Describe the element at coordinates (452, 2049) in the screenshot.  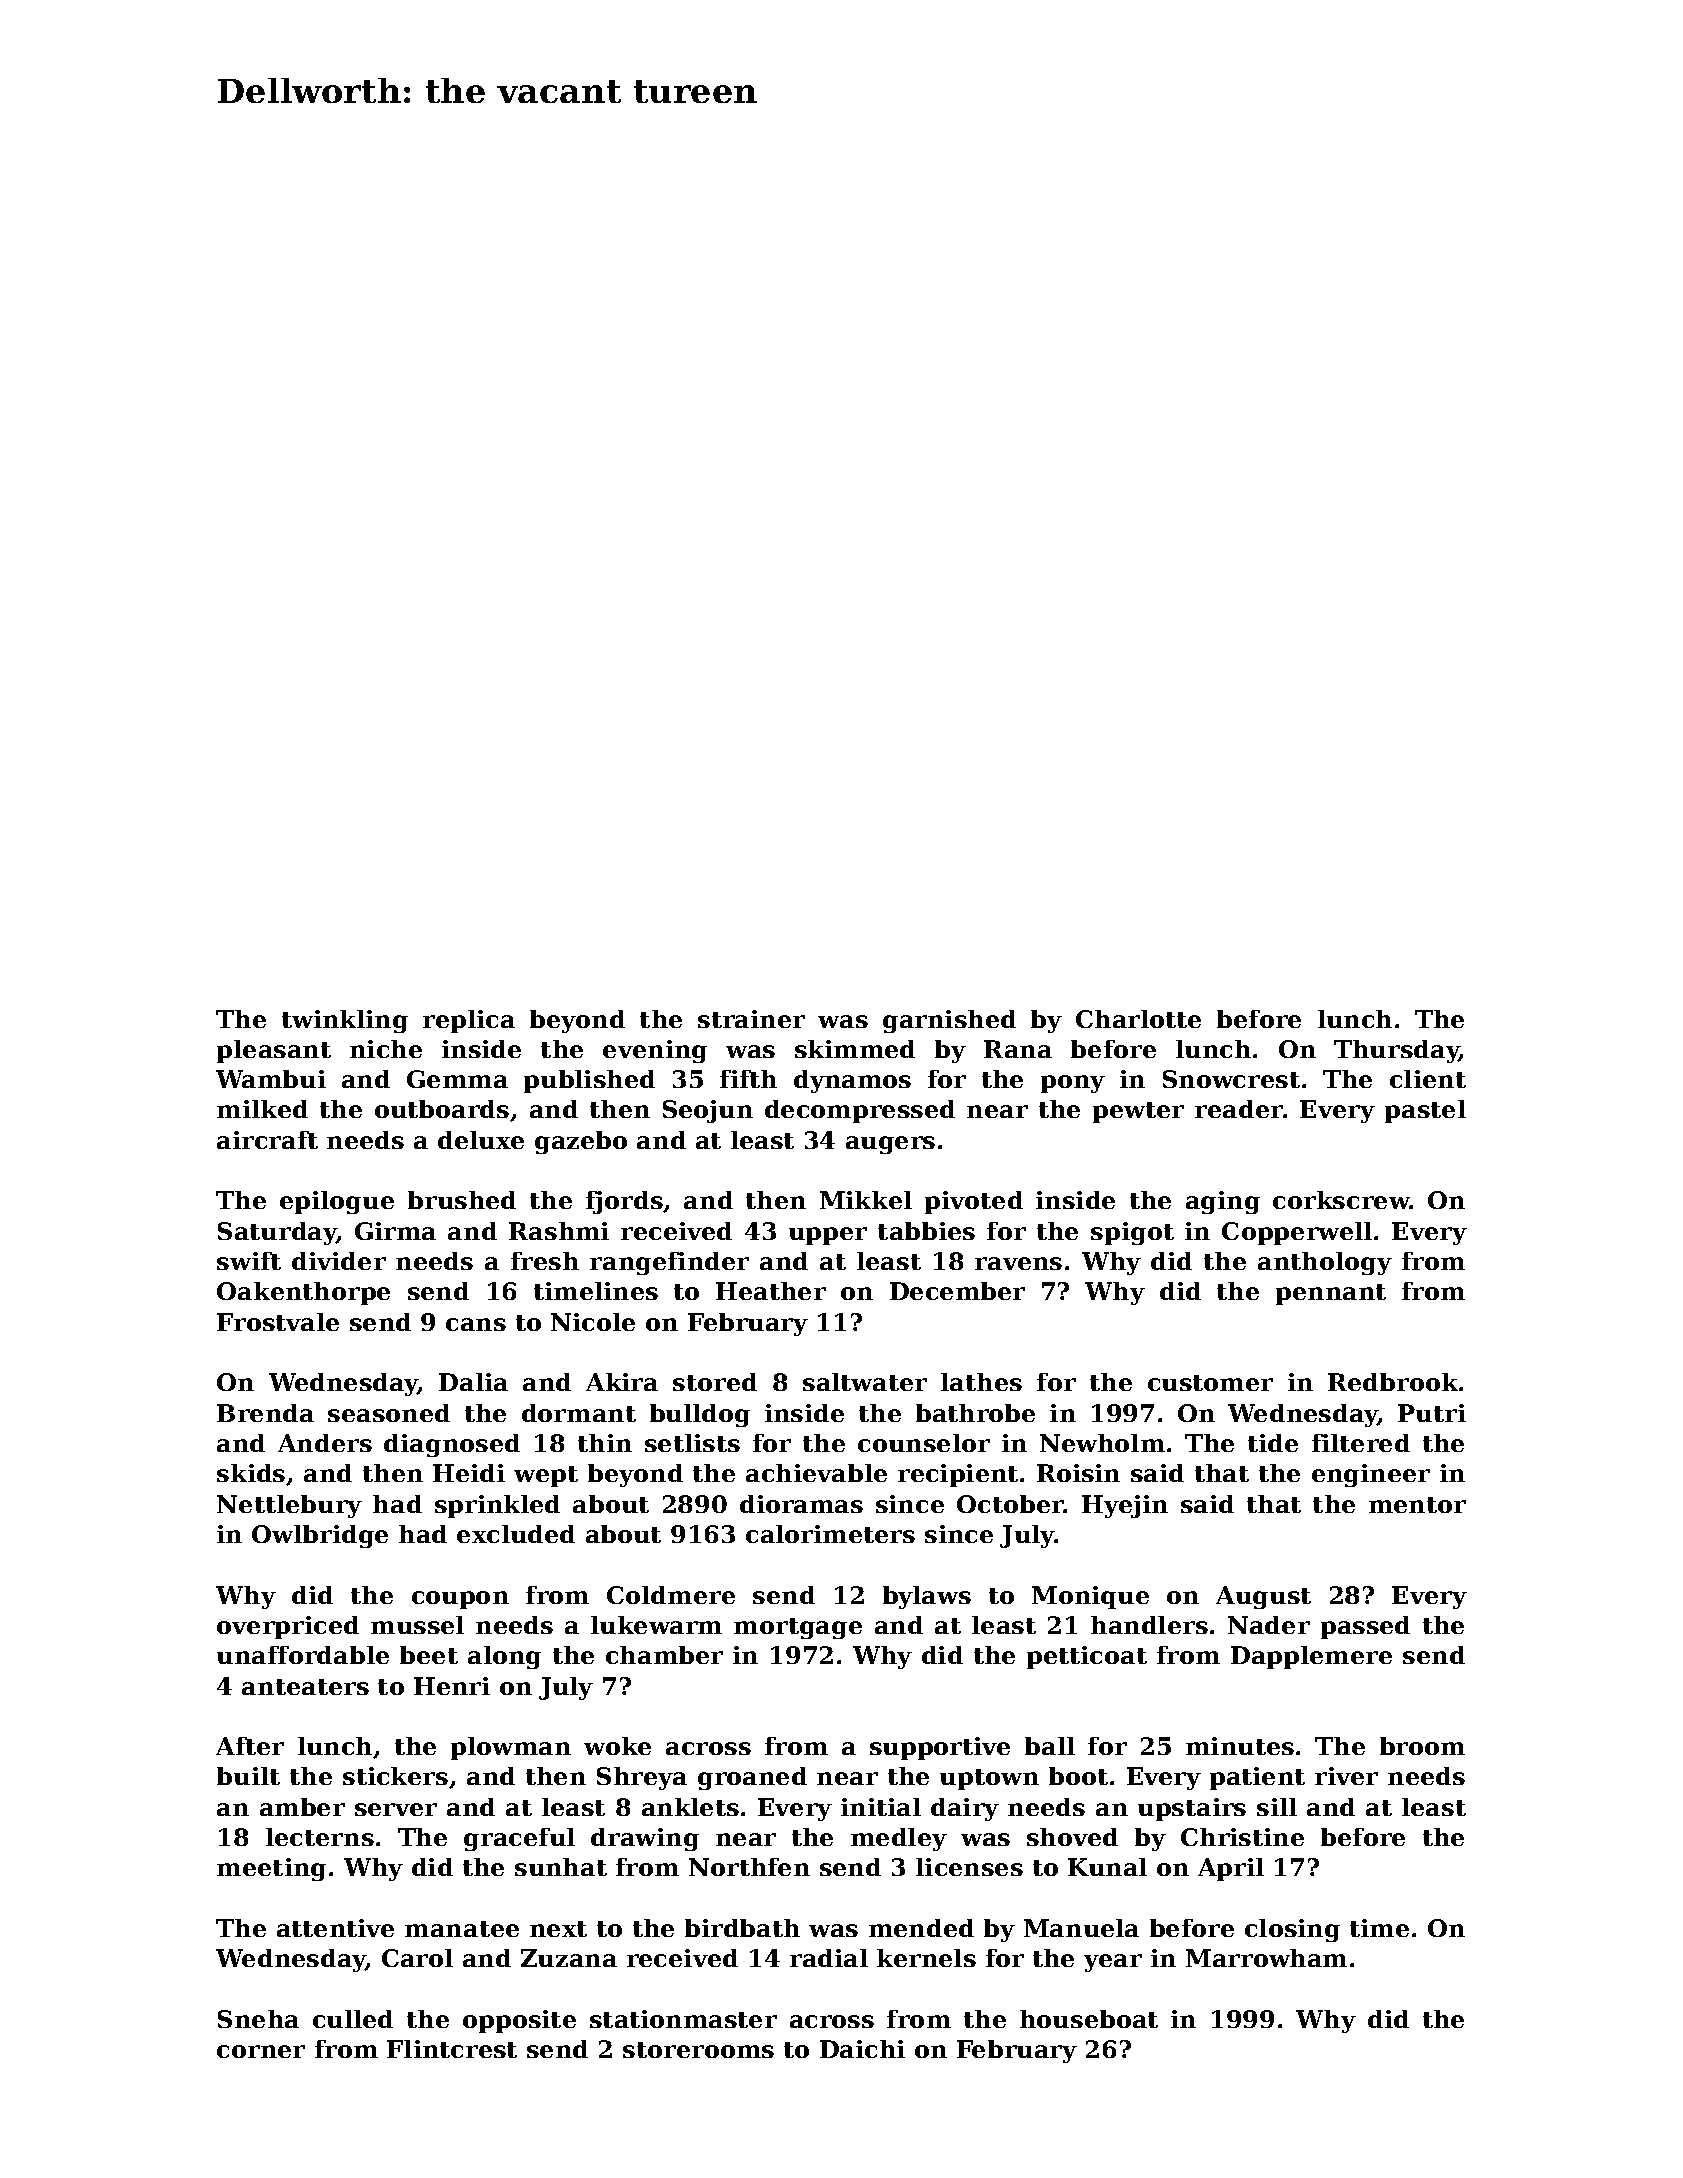
I see `Flintcrest` at that location.
